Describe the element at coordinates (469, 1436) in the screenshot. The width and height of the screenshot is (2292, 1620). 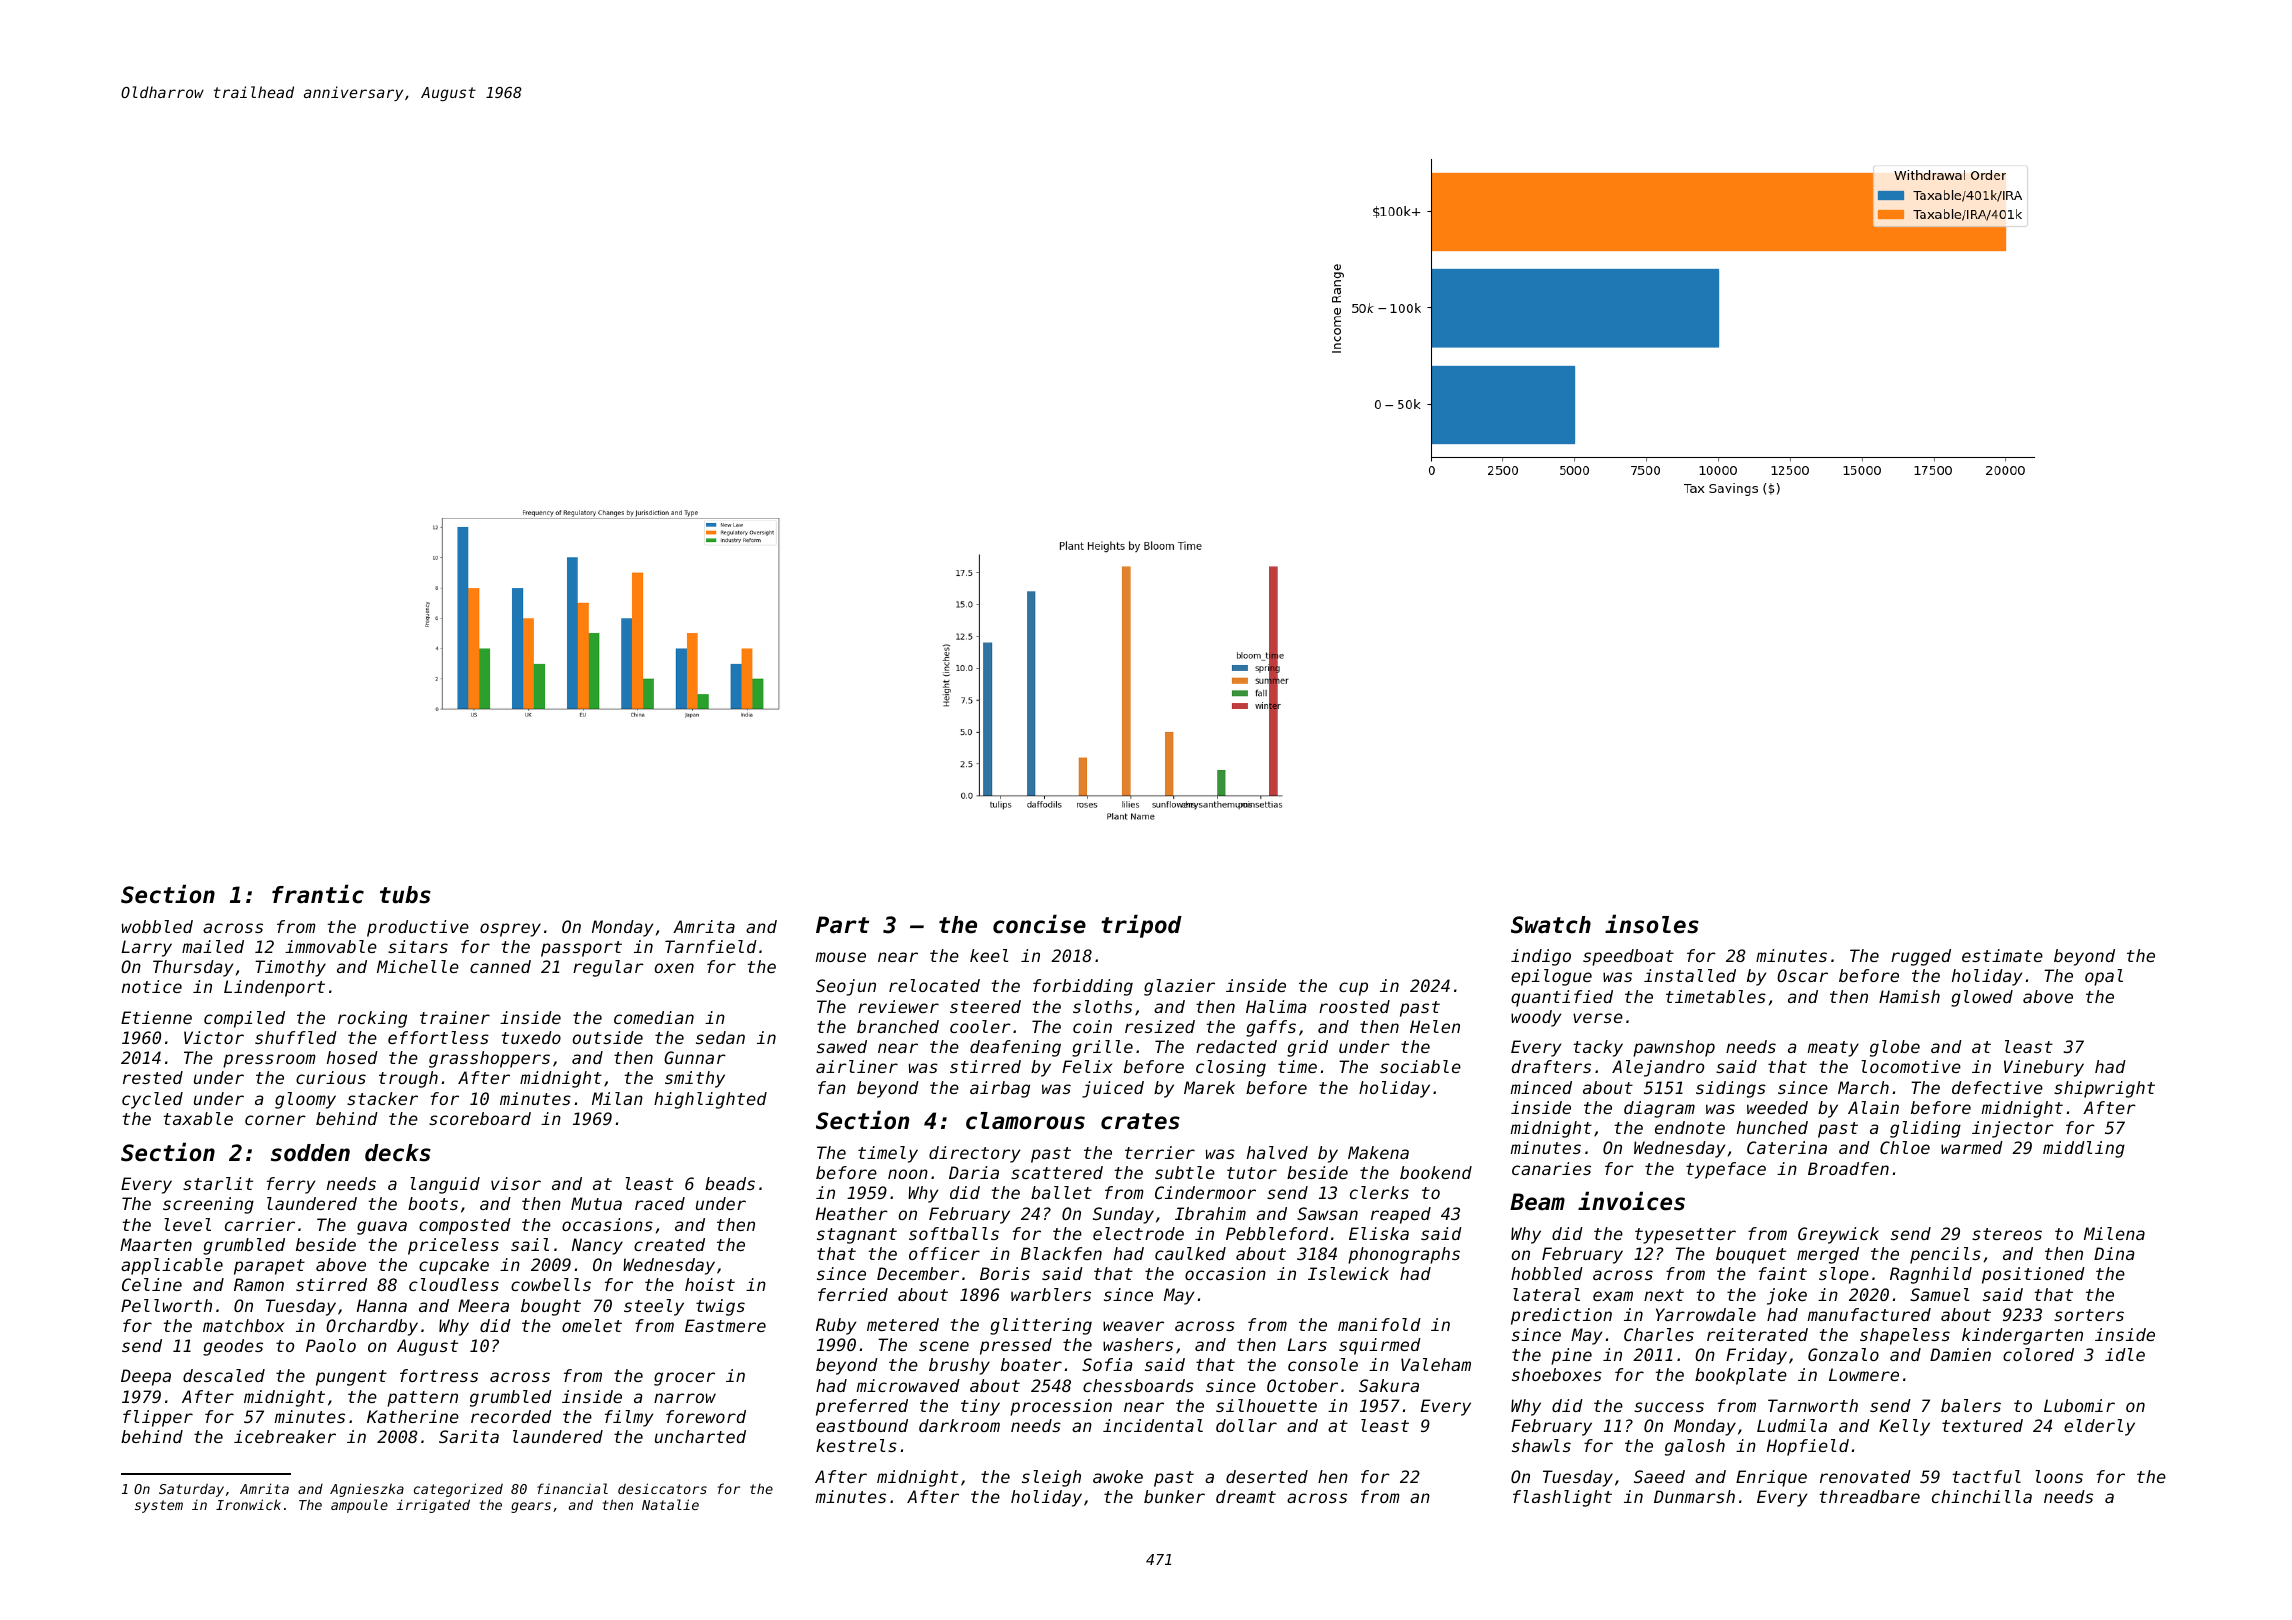
I see `Sarita` at that location.
